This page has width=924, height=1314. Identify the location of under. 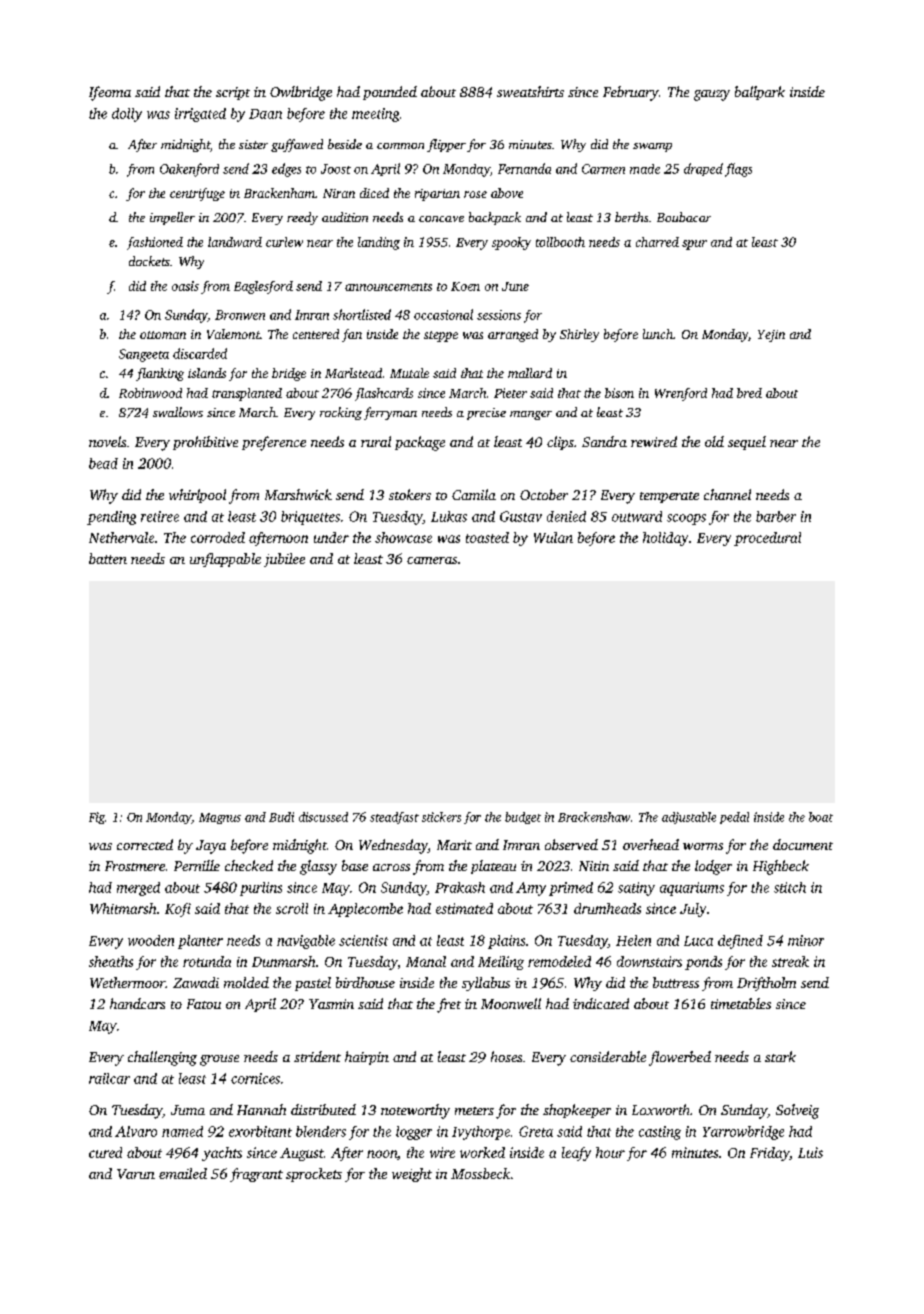
(331, 537).
